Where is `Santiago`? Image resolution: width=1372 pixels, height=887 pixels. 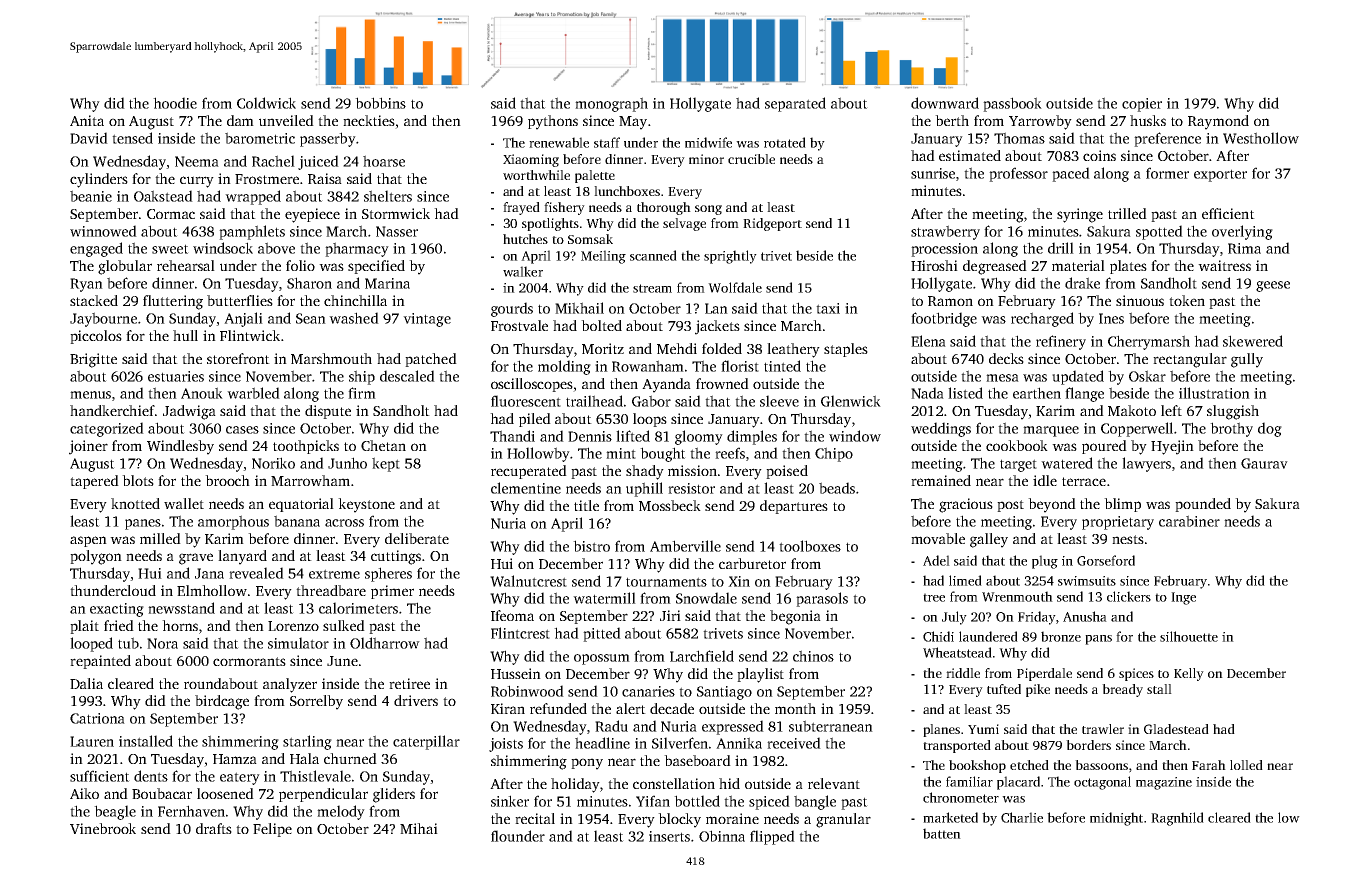
Santiago is located at coordinates (724, 693).
